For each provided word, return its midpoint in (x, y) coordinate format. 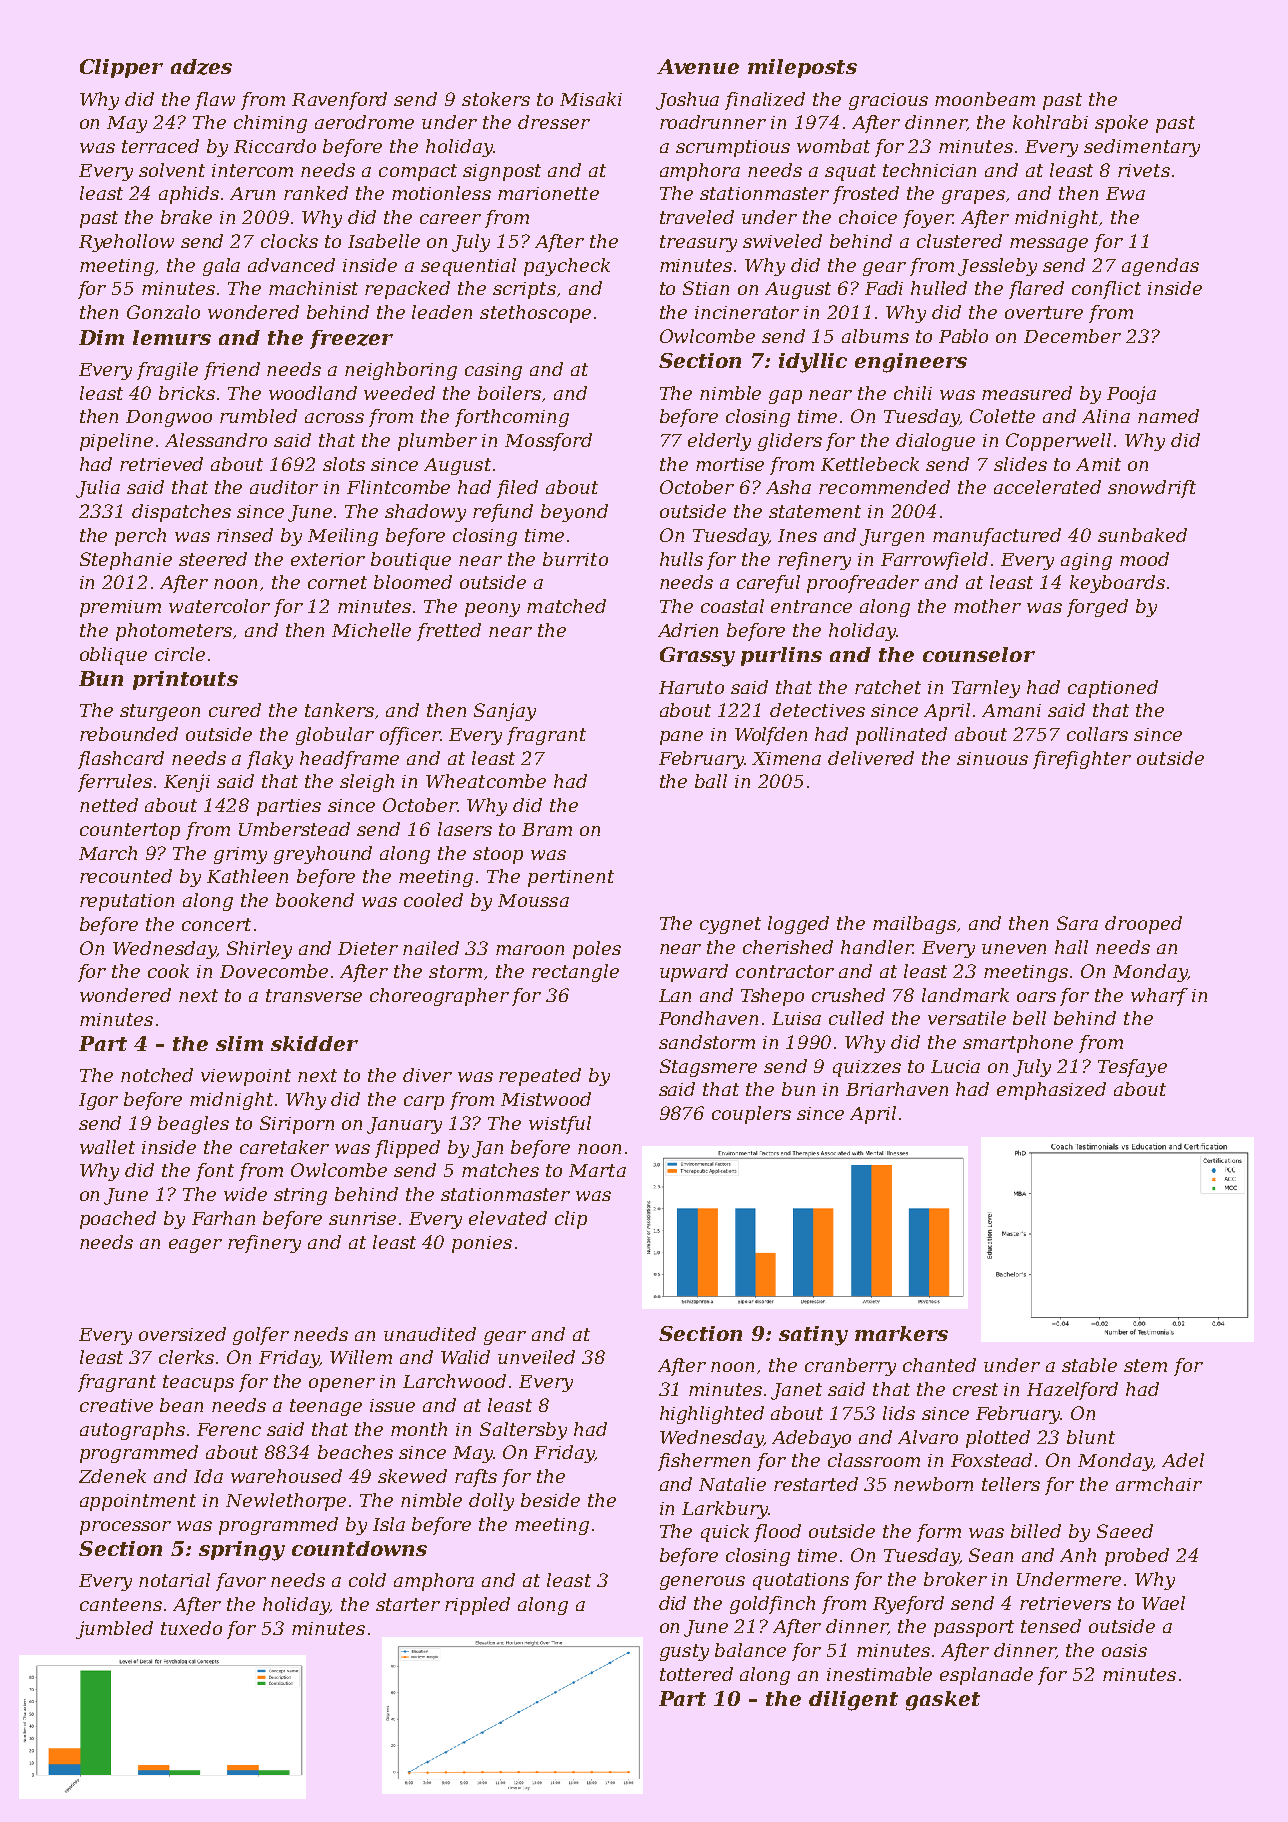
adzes (201, 67)
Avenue (698, 66)
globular (335, 736)
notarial (174, 1580)
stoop (498, 855)
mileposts (802, 68)
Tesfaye (1132, 1068)
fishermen (704, 1462)
